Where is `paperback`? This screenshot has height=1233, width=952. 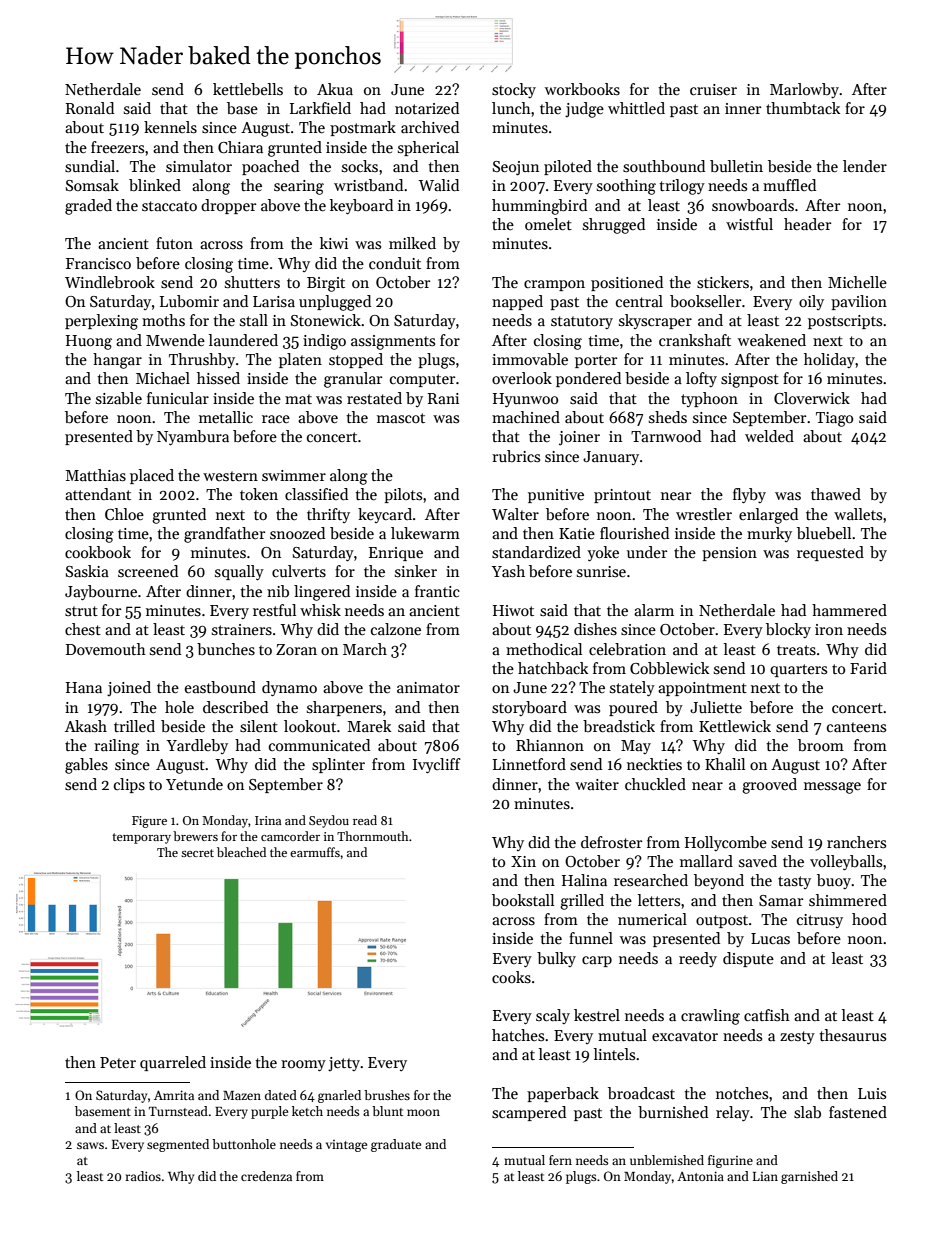 paperback is located at coordinates (563, 1094).
